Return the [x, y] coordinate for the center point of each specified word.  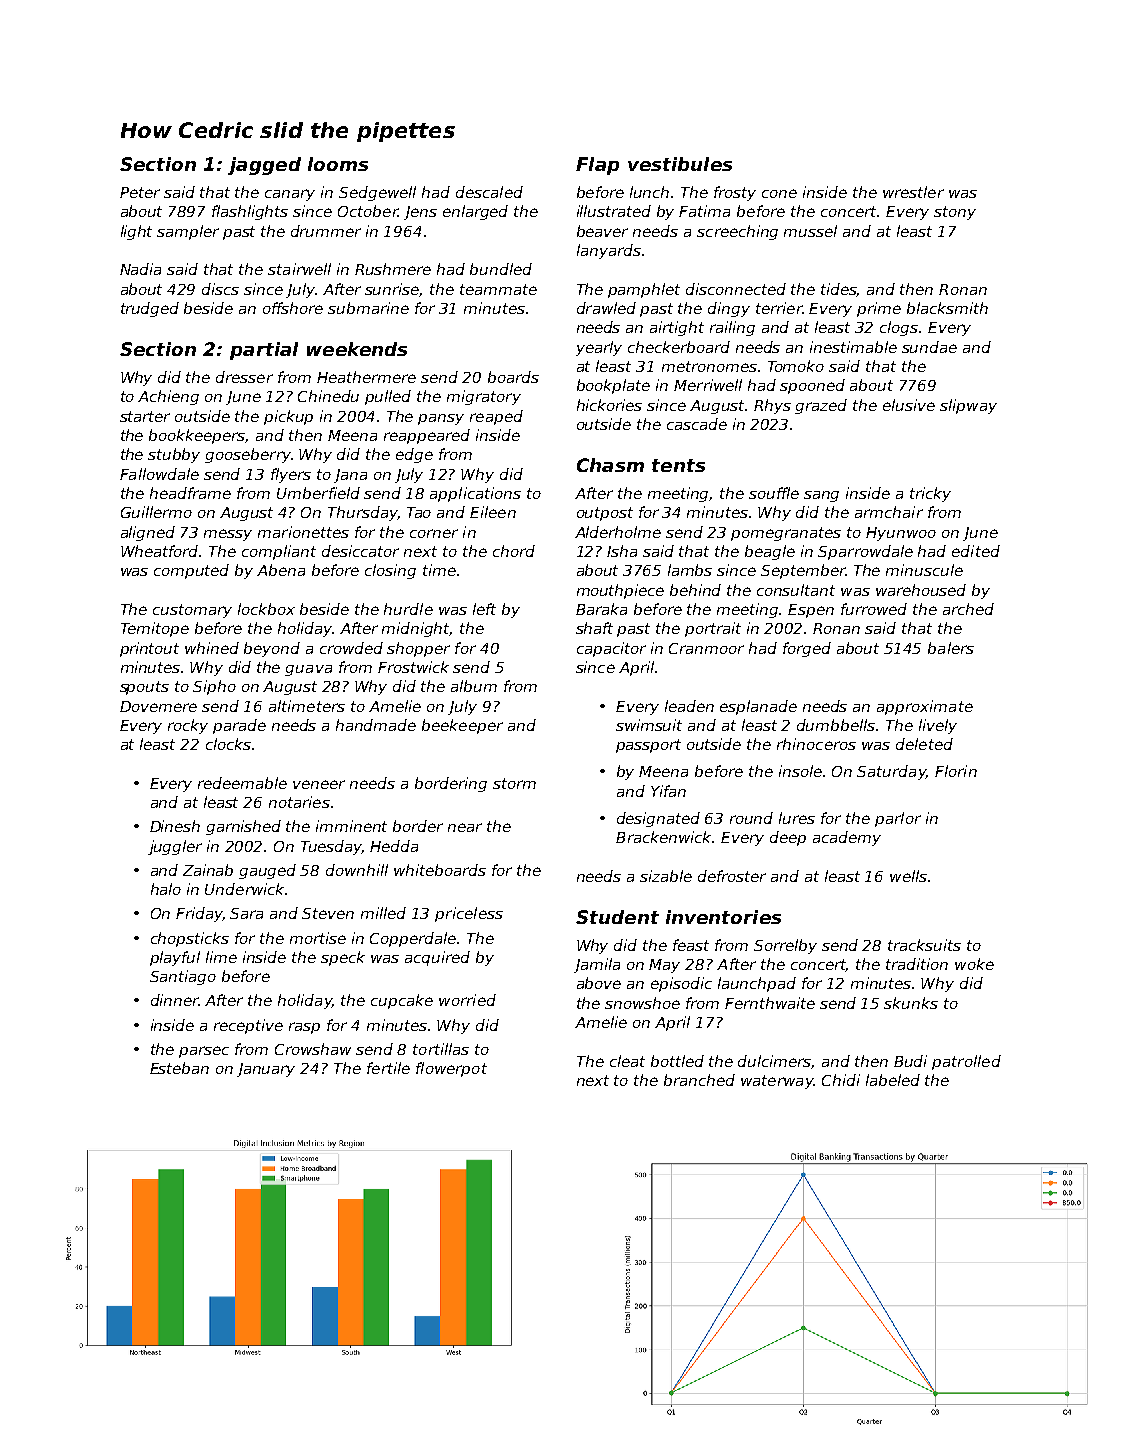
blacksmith [947, 308]
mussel [810, 231]
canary [290, 195]
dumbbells [836, 725]
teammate [498, 289]
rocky [188, 726]
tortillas [441, 1049]
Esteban [179, 1068]
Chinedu [328, 396]
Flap [597, 166]
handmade [376, 725]
